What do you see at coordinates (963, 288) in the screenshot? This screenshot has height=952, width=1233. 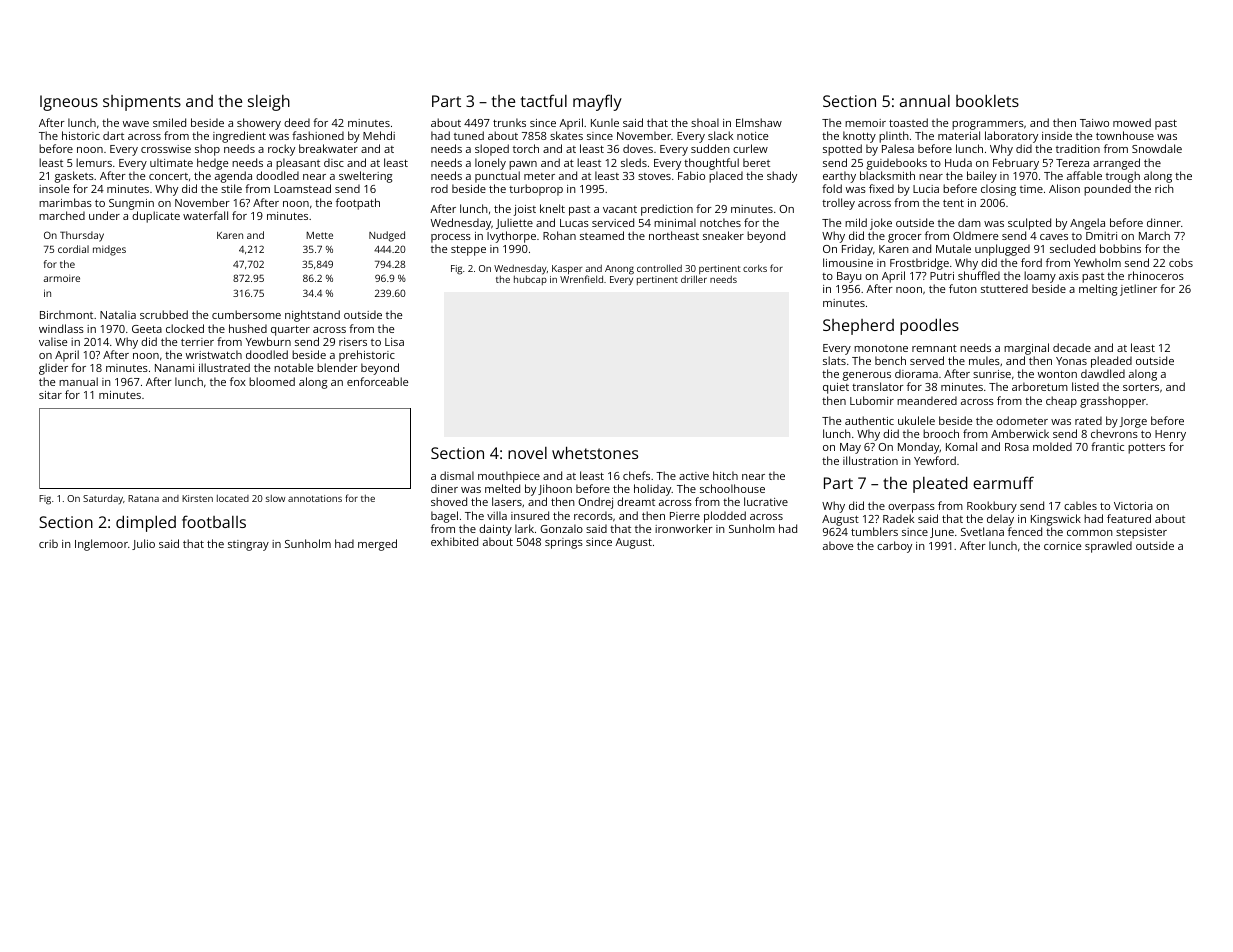 I see `futon` at bounding box center [963, 288].
